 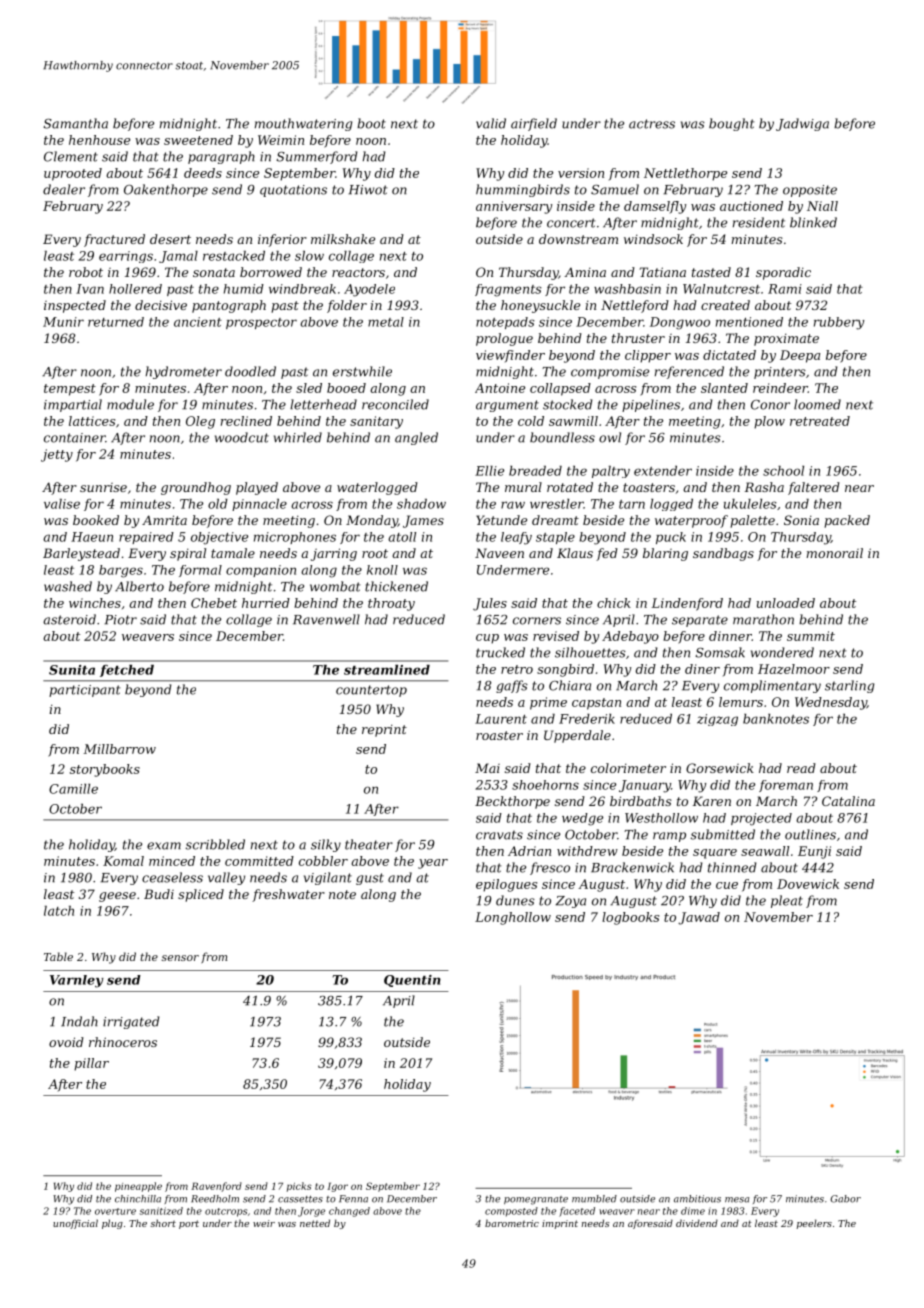 What do you see at coordinates (303, 124) in the image?
I see `mouthwatering` at bounding box center [303, 124].
